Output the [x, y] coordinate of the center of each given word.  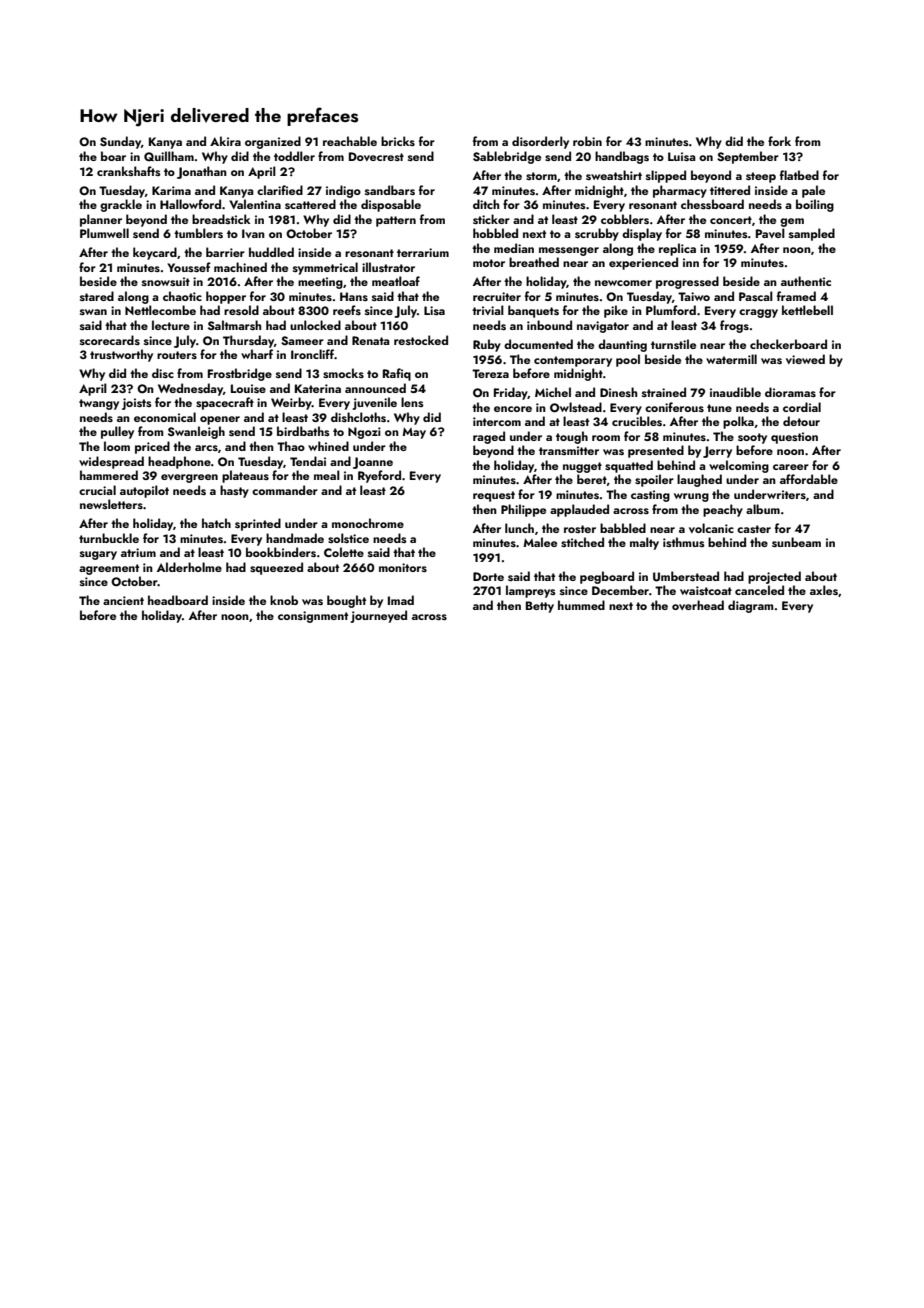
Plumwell [104, 233]
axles [824, 590]
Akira [225, 141]
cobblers [625, 219]
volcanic [711, 528]
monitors [403, 567]
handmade [295, 538]
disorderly [540, 142]
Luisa [682, 156]
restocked [421, 340]
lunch [519, 528]
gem [792, 222]
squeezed [276, 568]
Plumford [671, 310]
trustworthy [121, 355]
